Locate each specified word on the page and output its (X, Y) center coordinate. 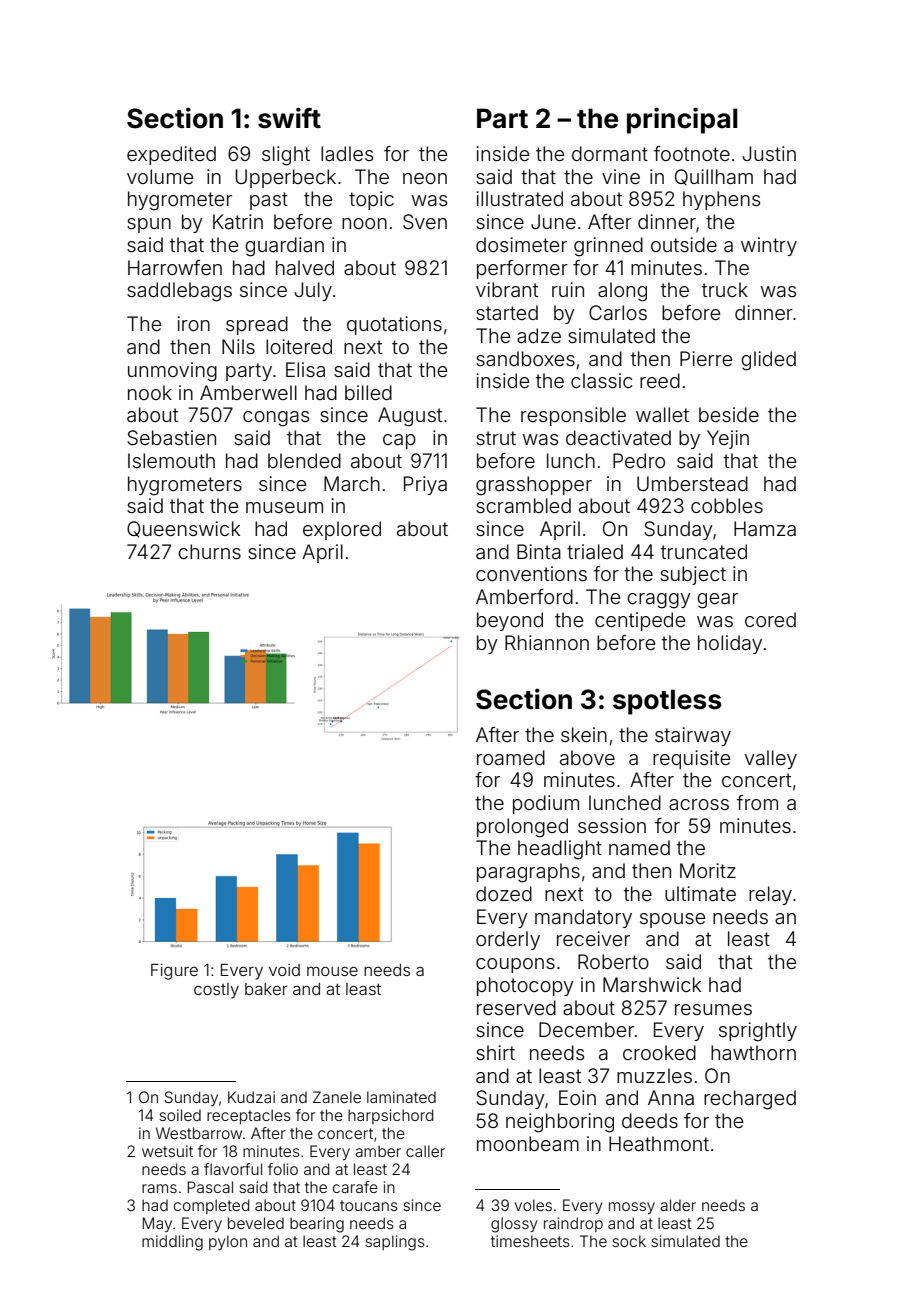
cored (770, 619)
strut (496, 438)
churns (209, 551)
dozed (504, 893)
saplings (395, 1243)
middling (172, 1243)
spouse (672, 920)
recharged (750, 1100)
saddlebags (179, 292)
